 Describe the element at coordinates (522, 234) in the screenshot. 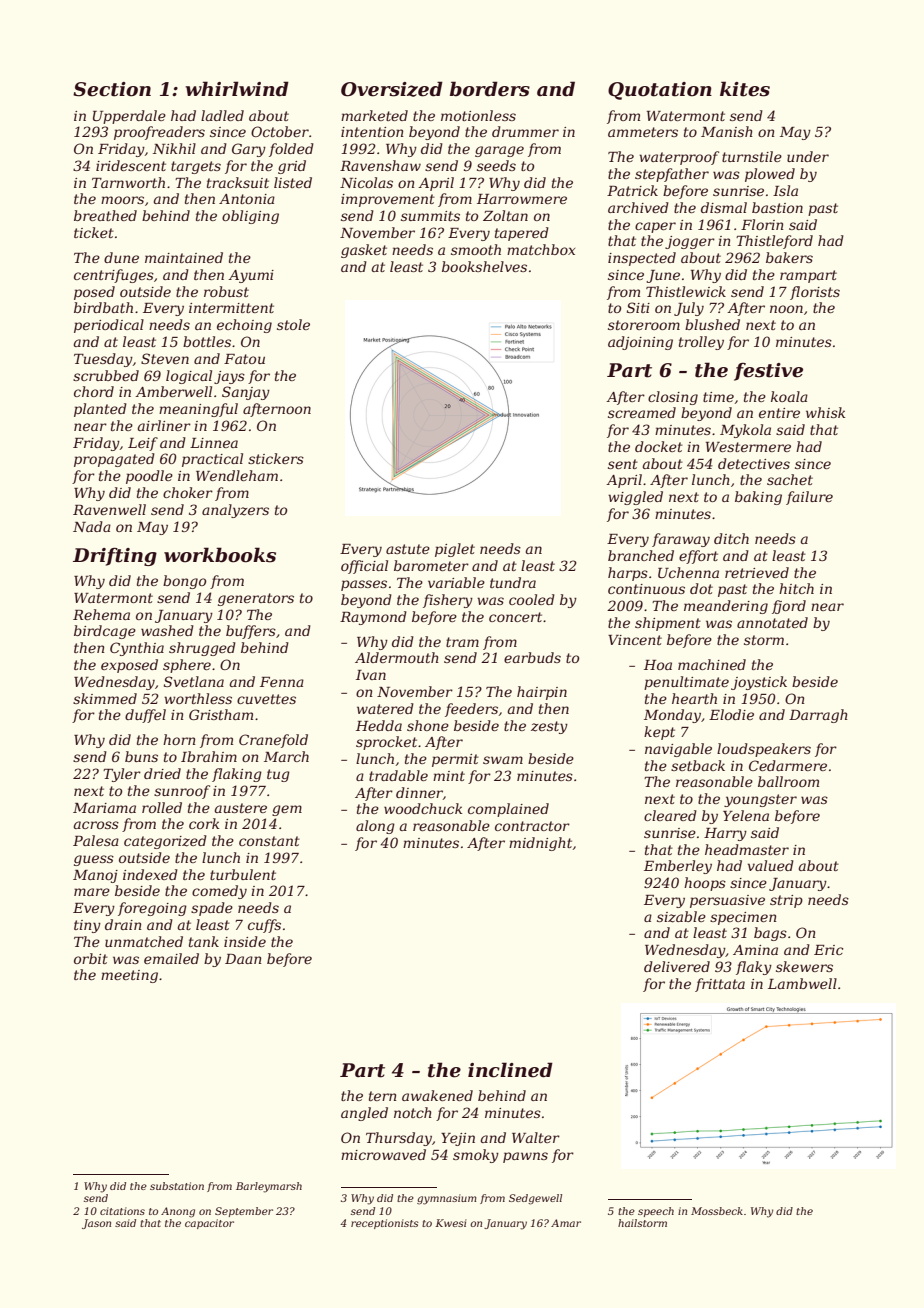

I see `tapered` at that location.
